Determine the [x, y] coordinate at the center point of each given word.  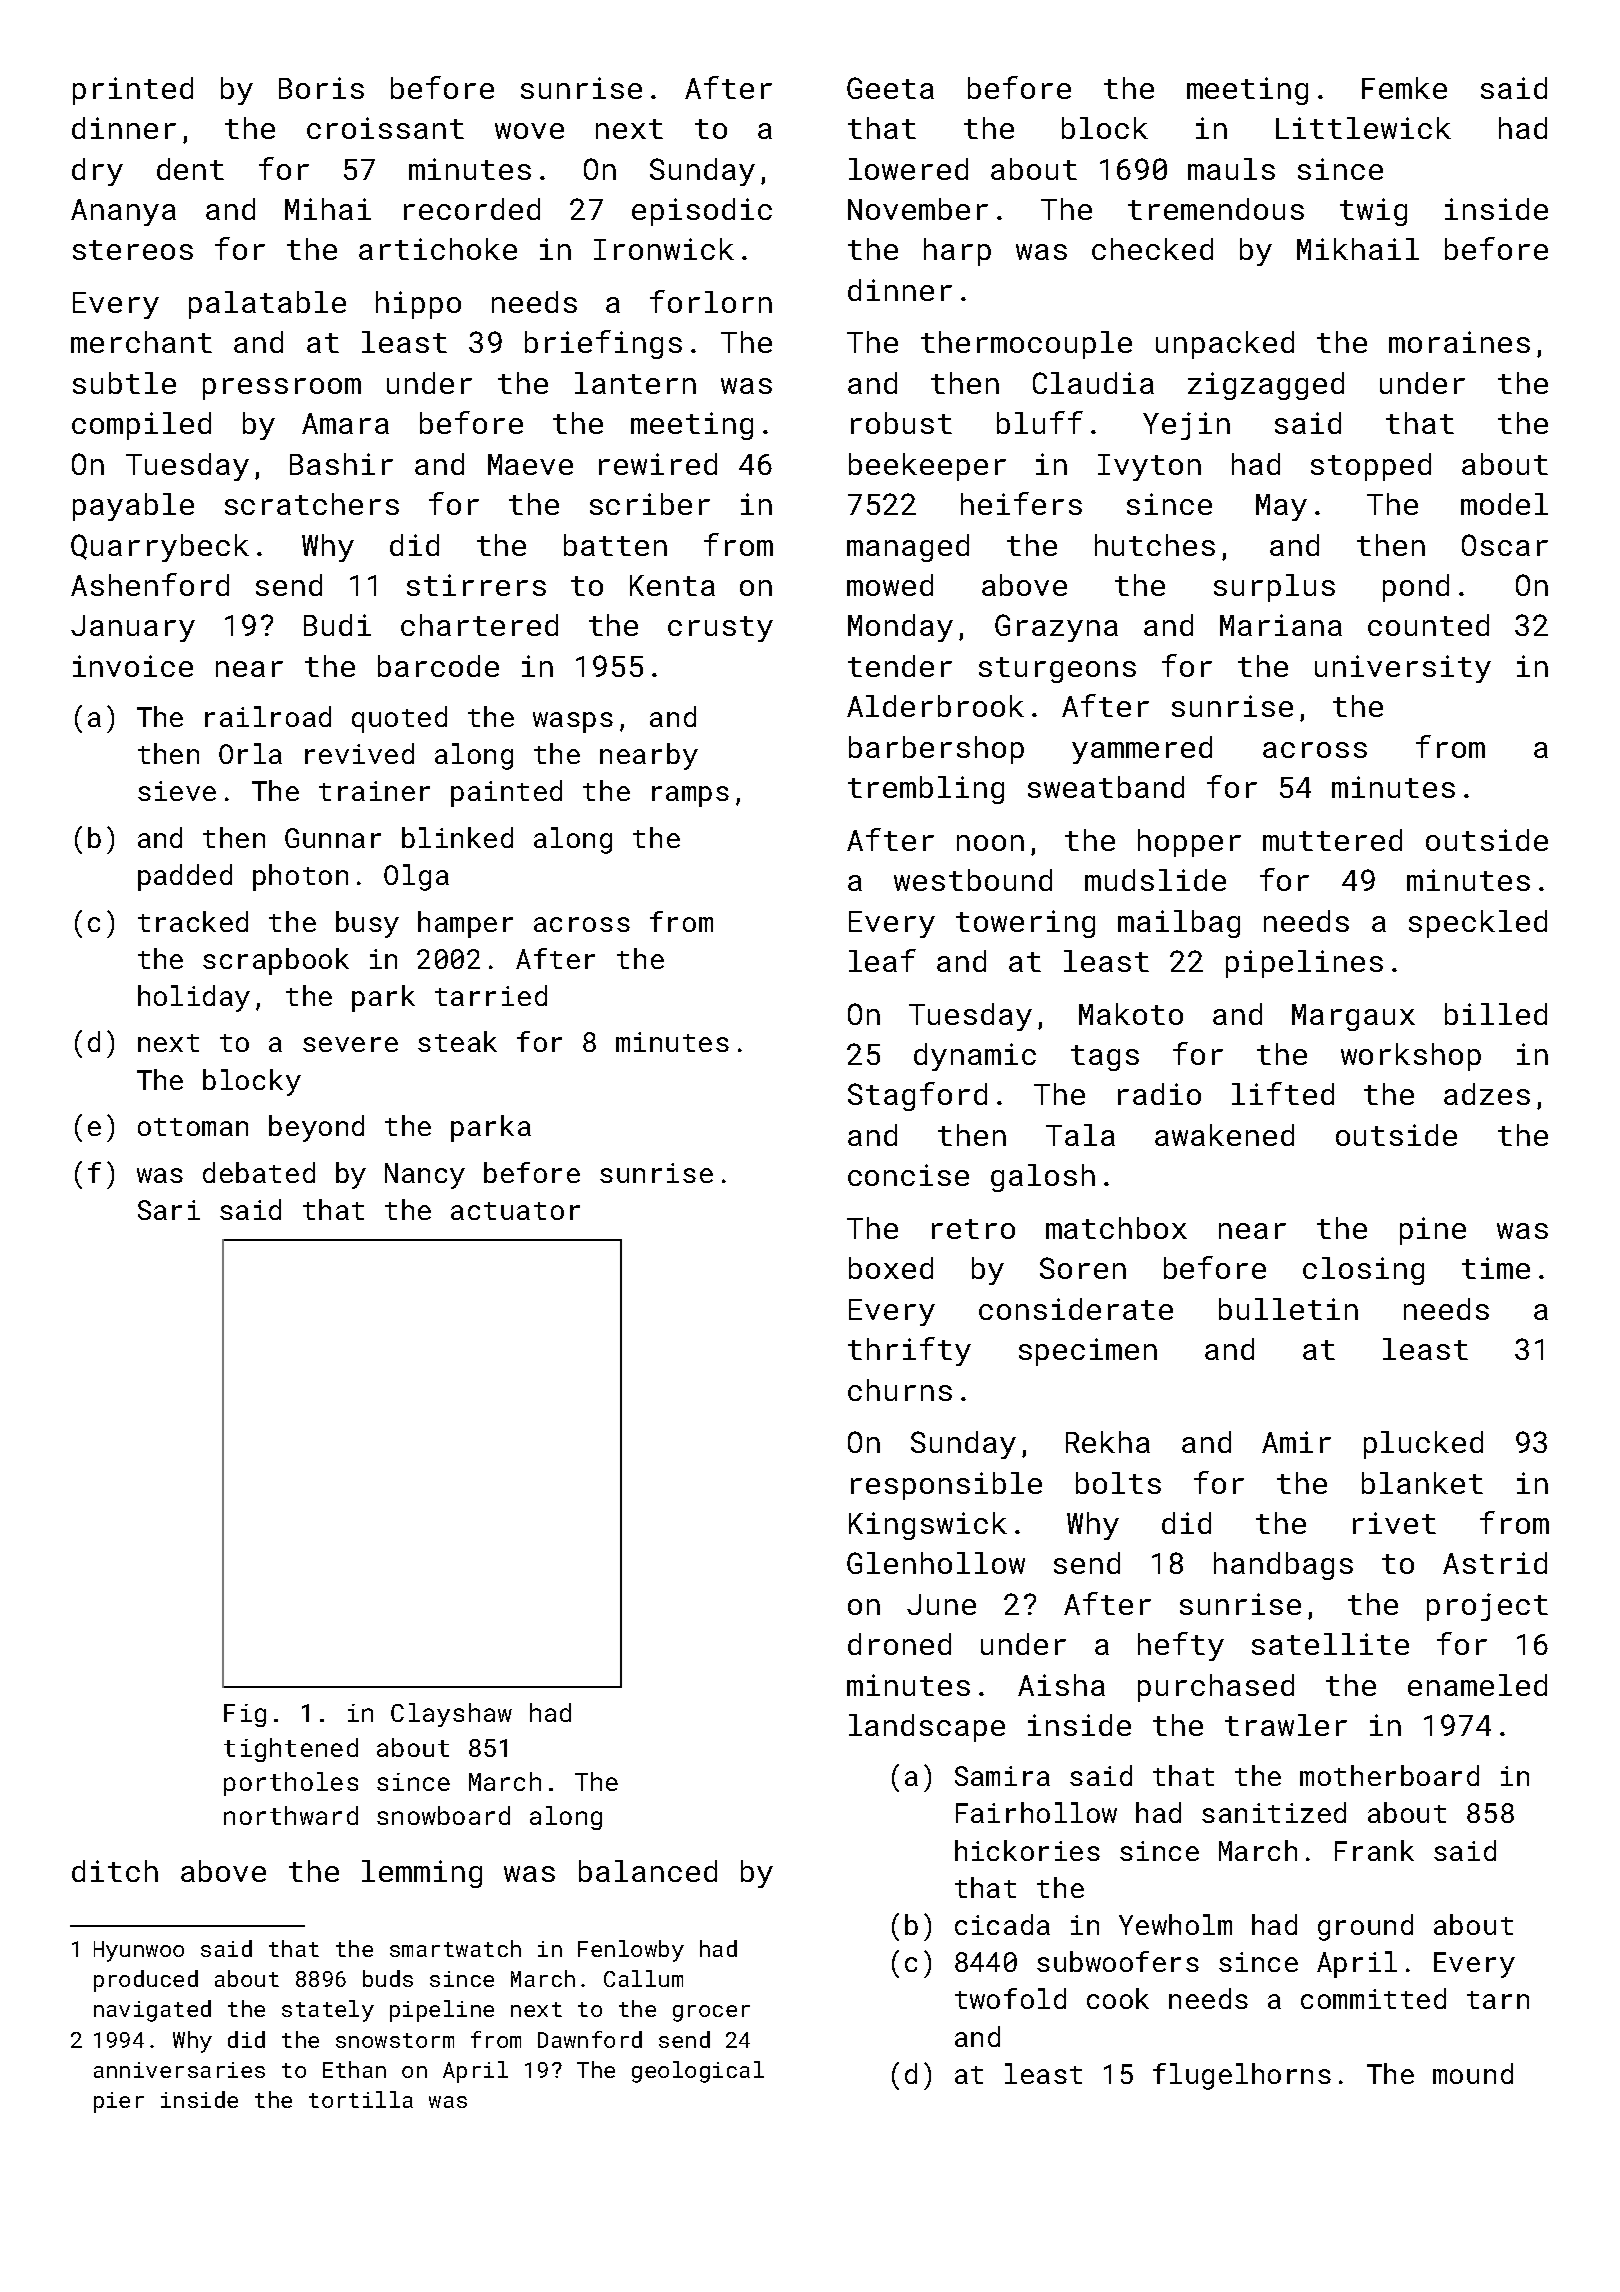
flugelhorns [1242, 2076]
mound [1473, 2073]
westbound [973, 880]
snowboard [443, 1815]
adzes [1487, 1094]
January [133, 628]
